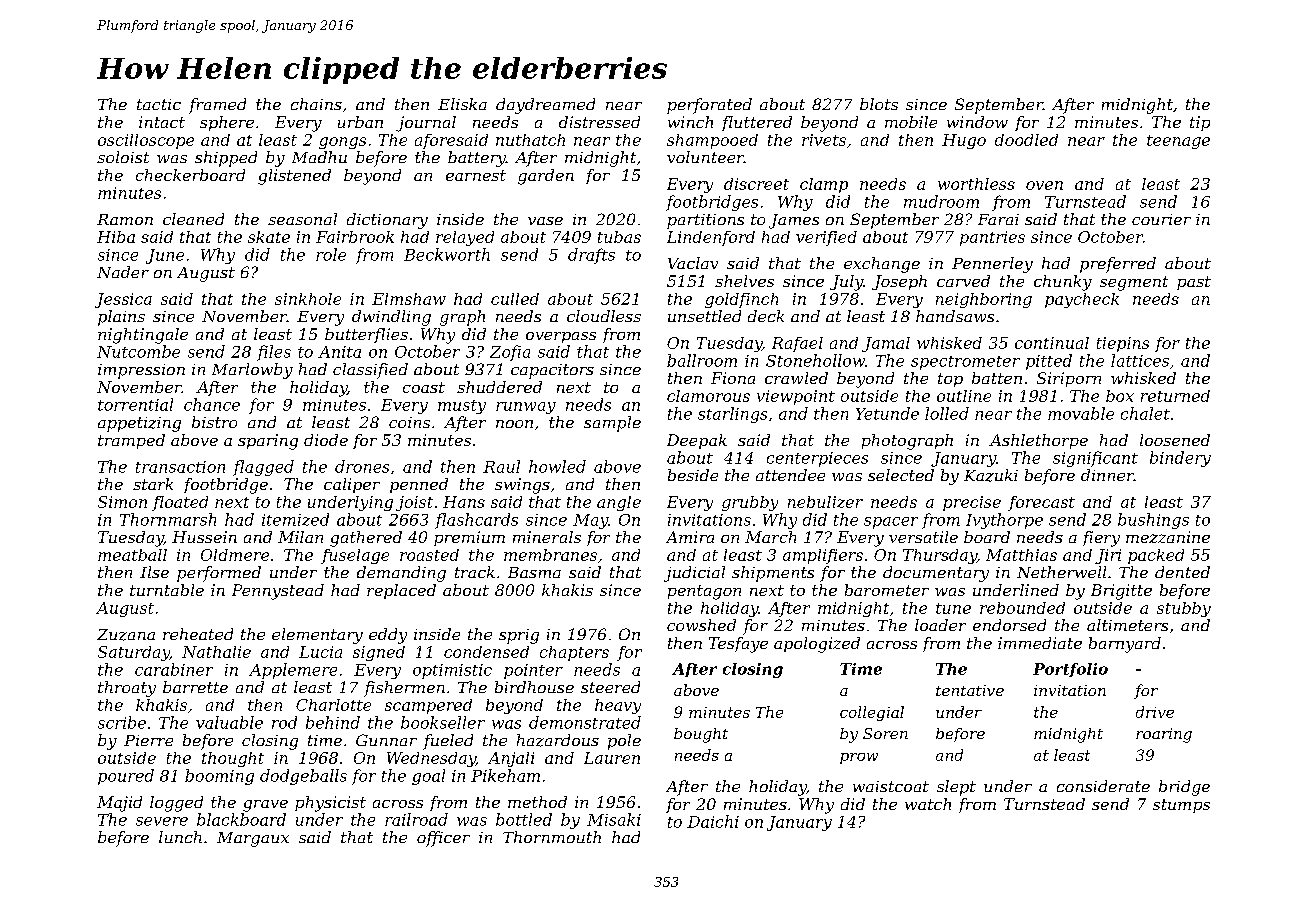  I want to click on blots, so click(879, 104).
